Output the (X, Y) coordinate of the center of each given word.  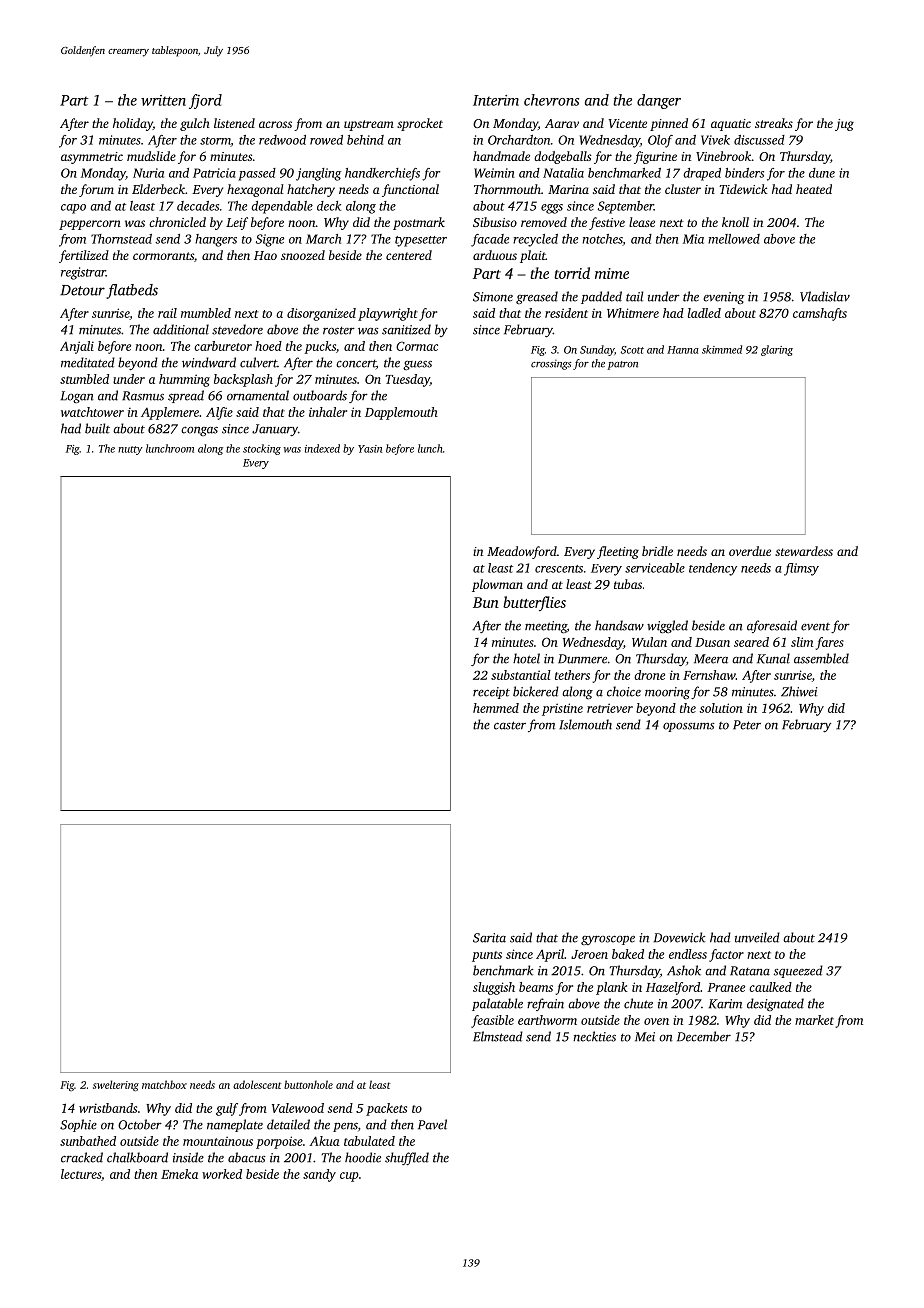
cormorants (163, 256)
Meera (711, 659)
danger (659, 101)
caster (510, 725)
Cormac (417, 346)
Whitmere (633, 313)
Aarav (562, 123)
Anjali (77, 347)
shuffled (407, 1158)
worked (222, 1174)
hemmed (496, 708)
